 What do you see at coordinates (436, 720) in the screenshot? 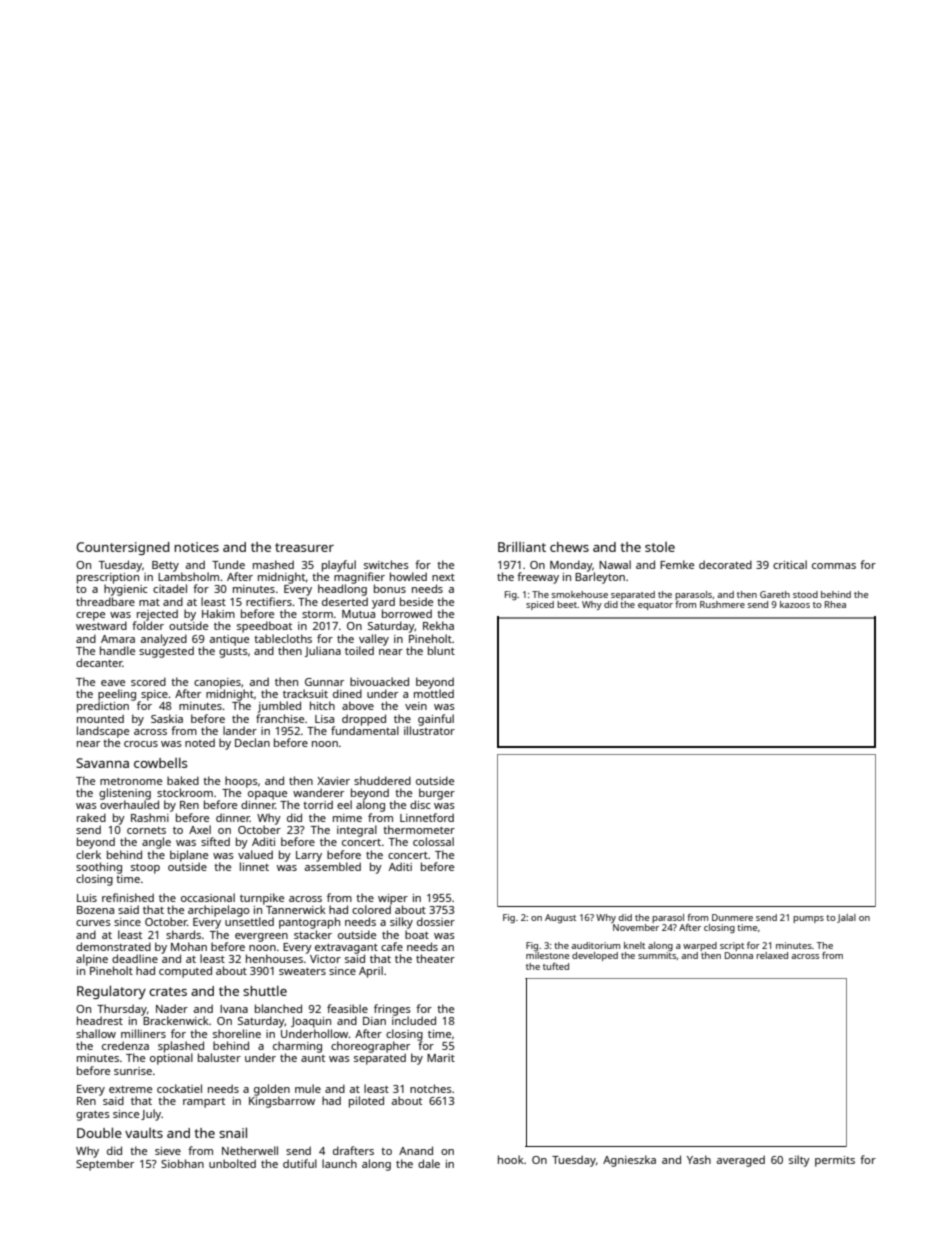
I see `gainful` at bounding box center [436, 720].
